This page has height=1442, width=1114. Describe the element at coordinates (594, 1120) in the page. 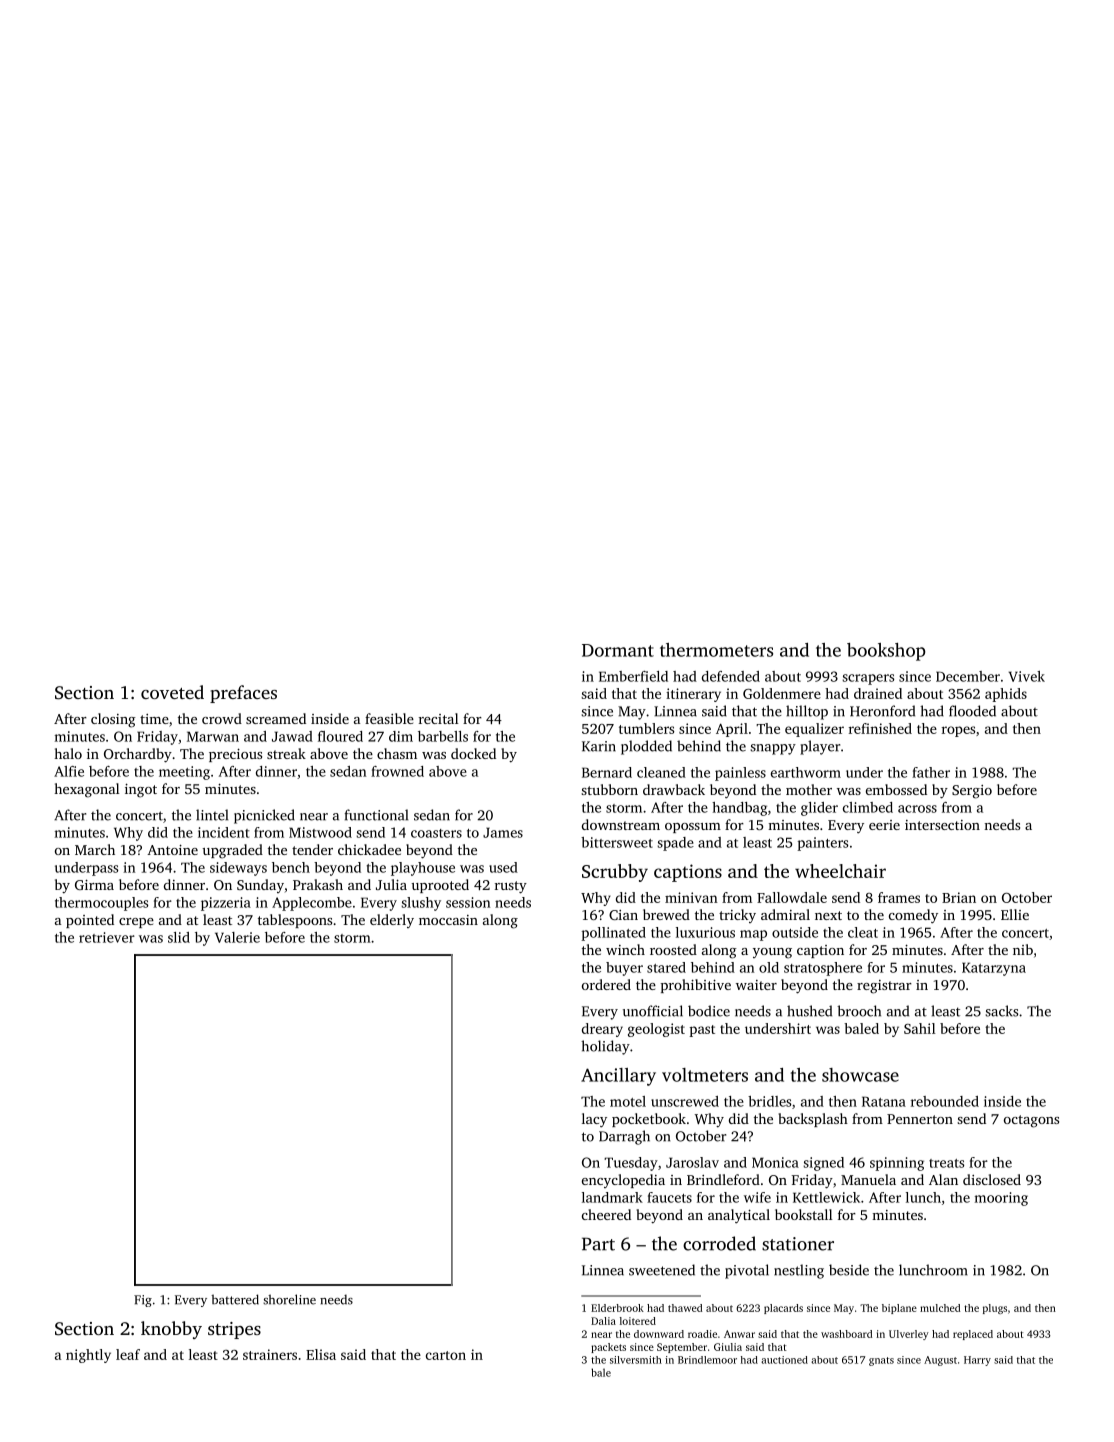

I see `lacy` at that location.
